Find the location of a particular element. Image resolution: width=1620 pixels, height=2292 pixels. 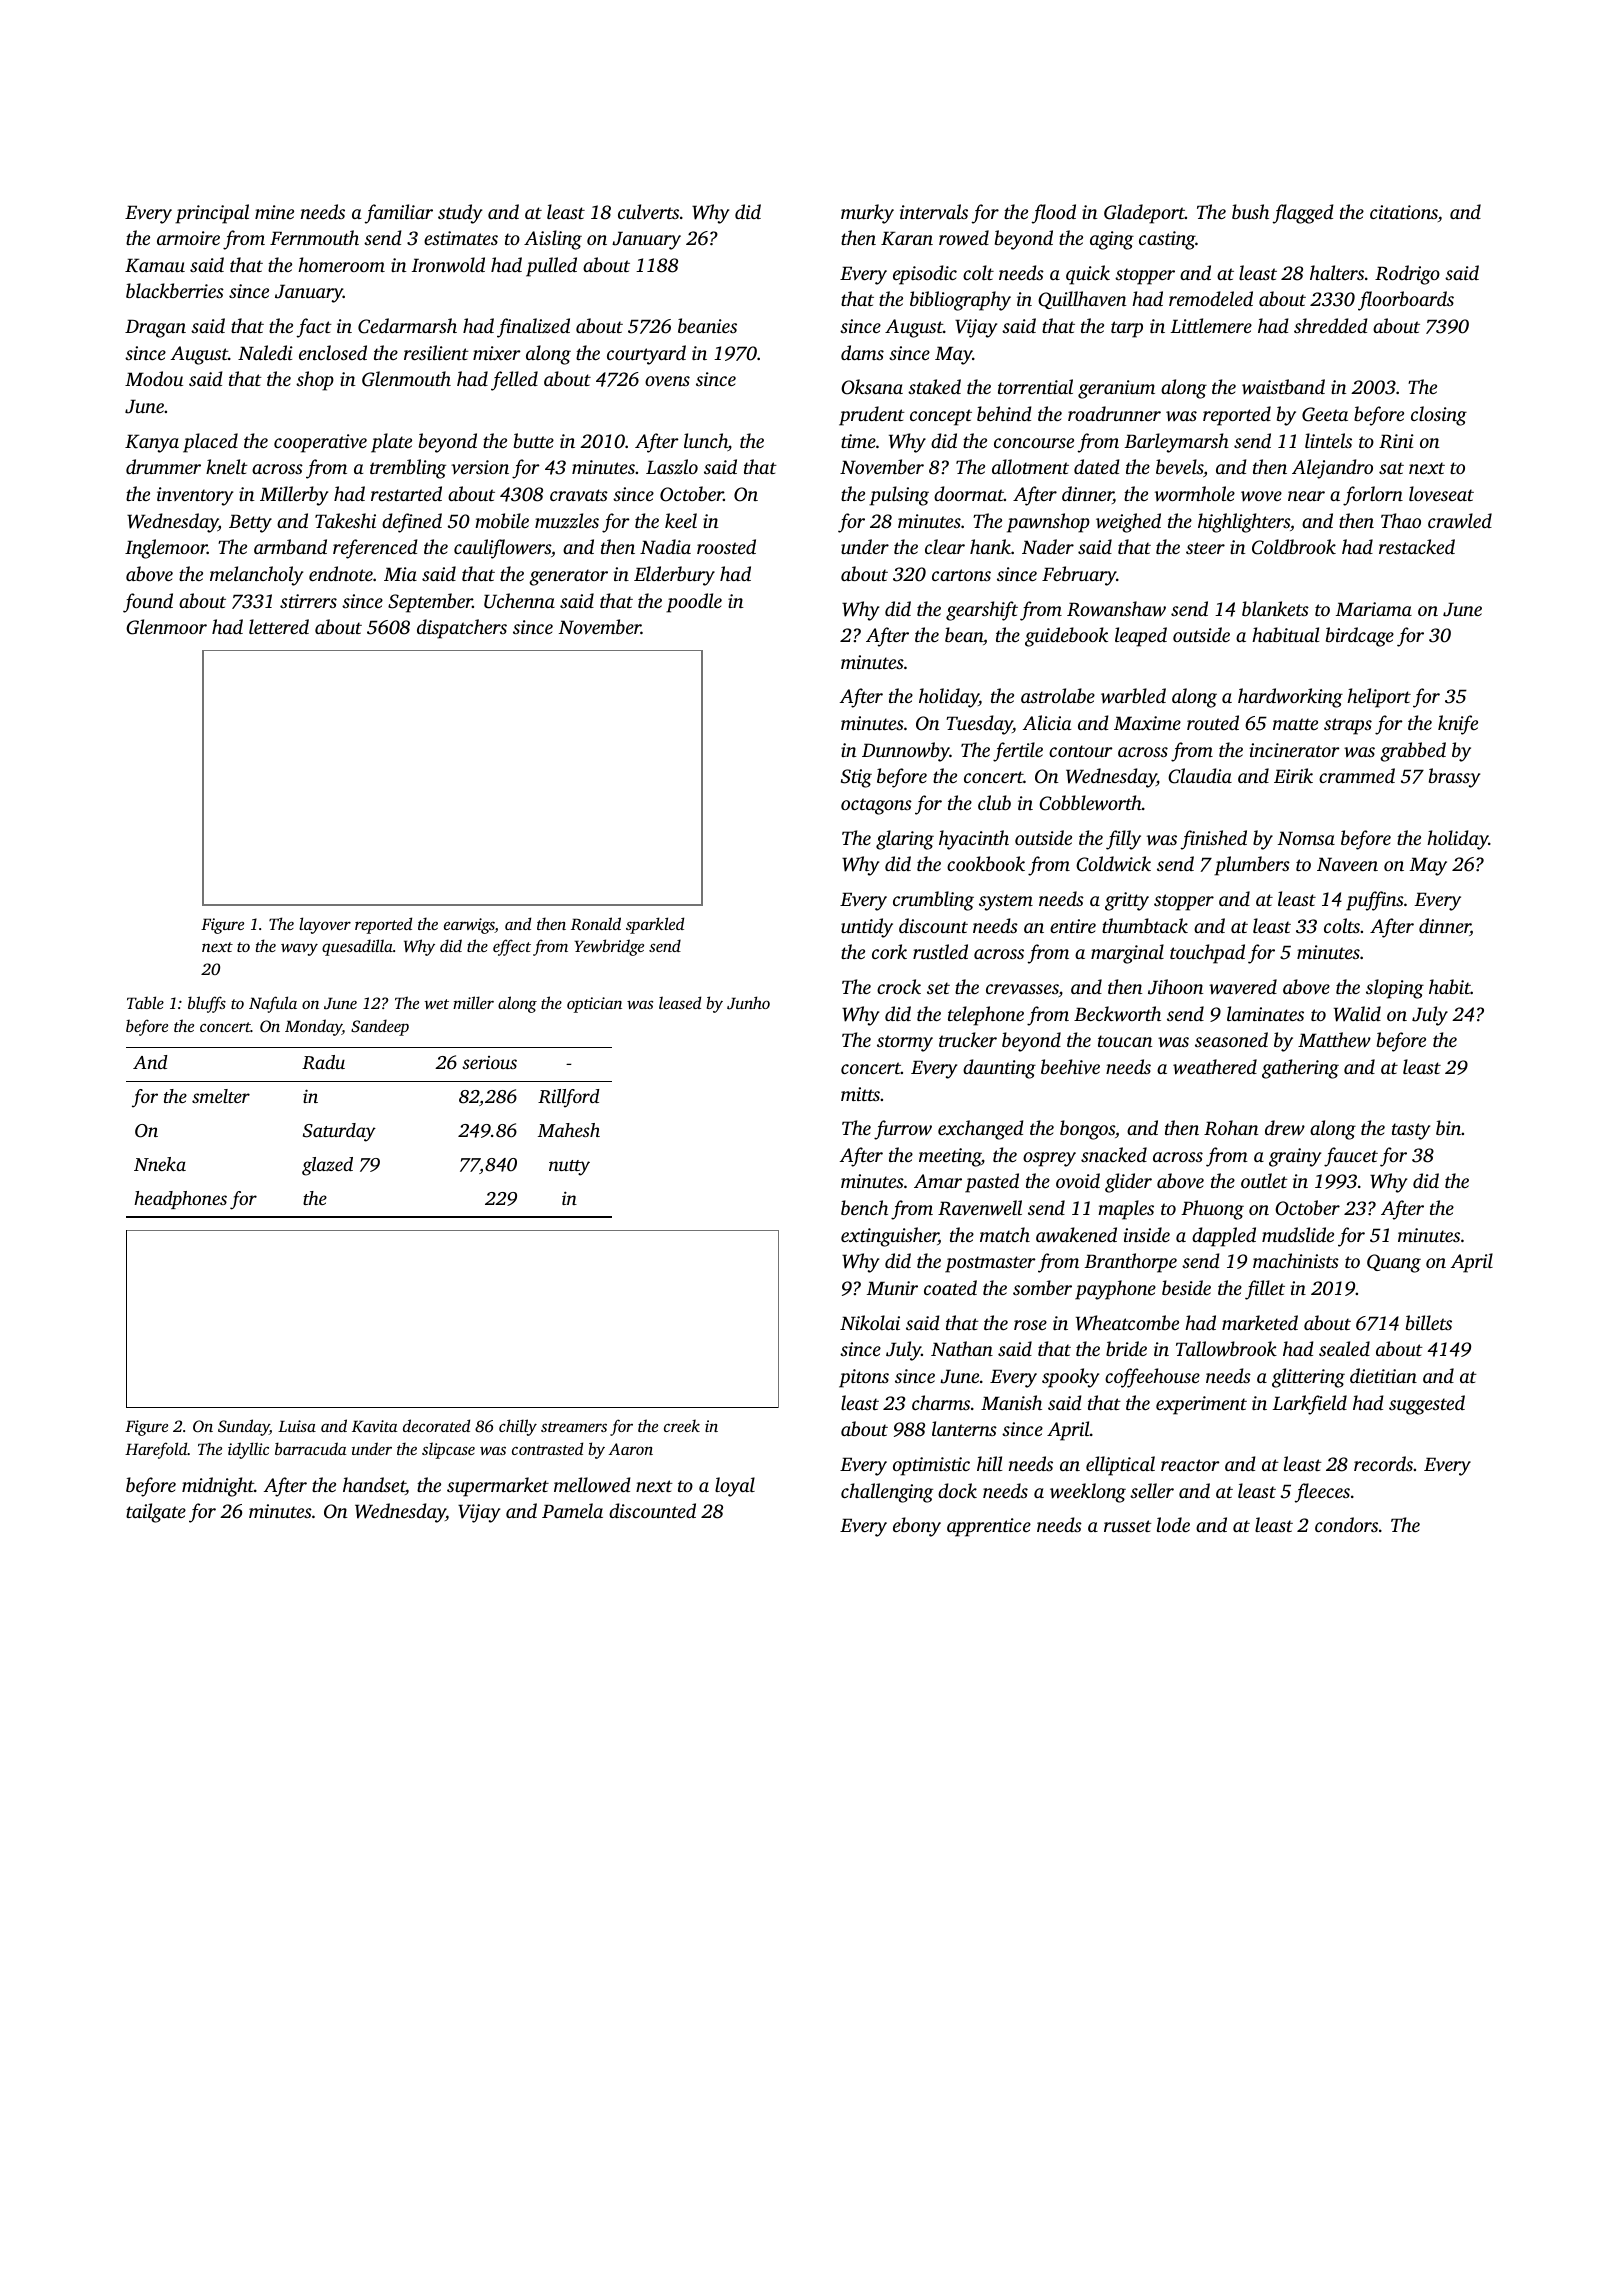

decorated is located at coordinates (436, 1425).
